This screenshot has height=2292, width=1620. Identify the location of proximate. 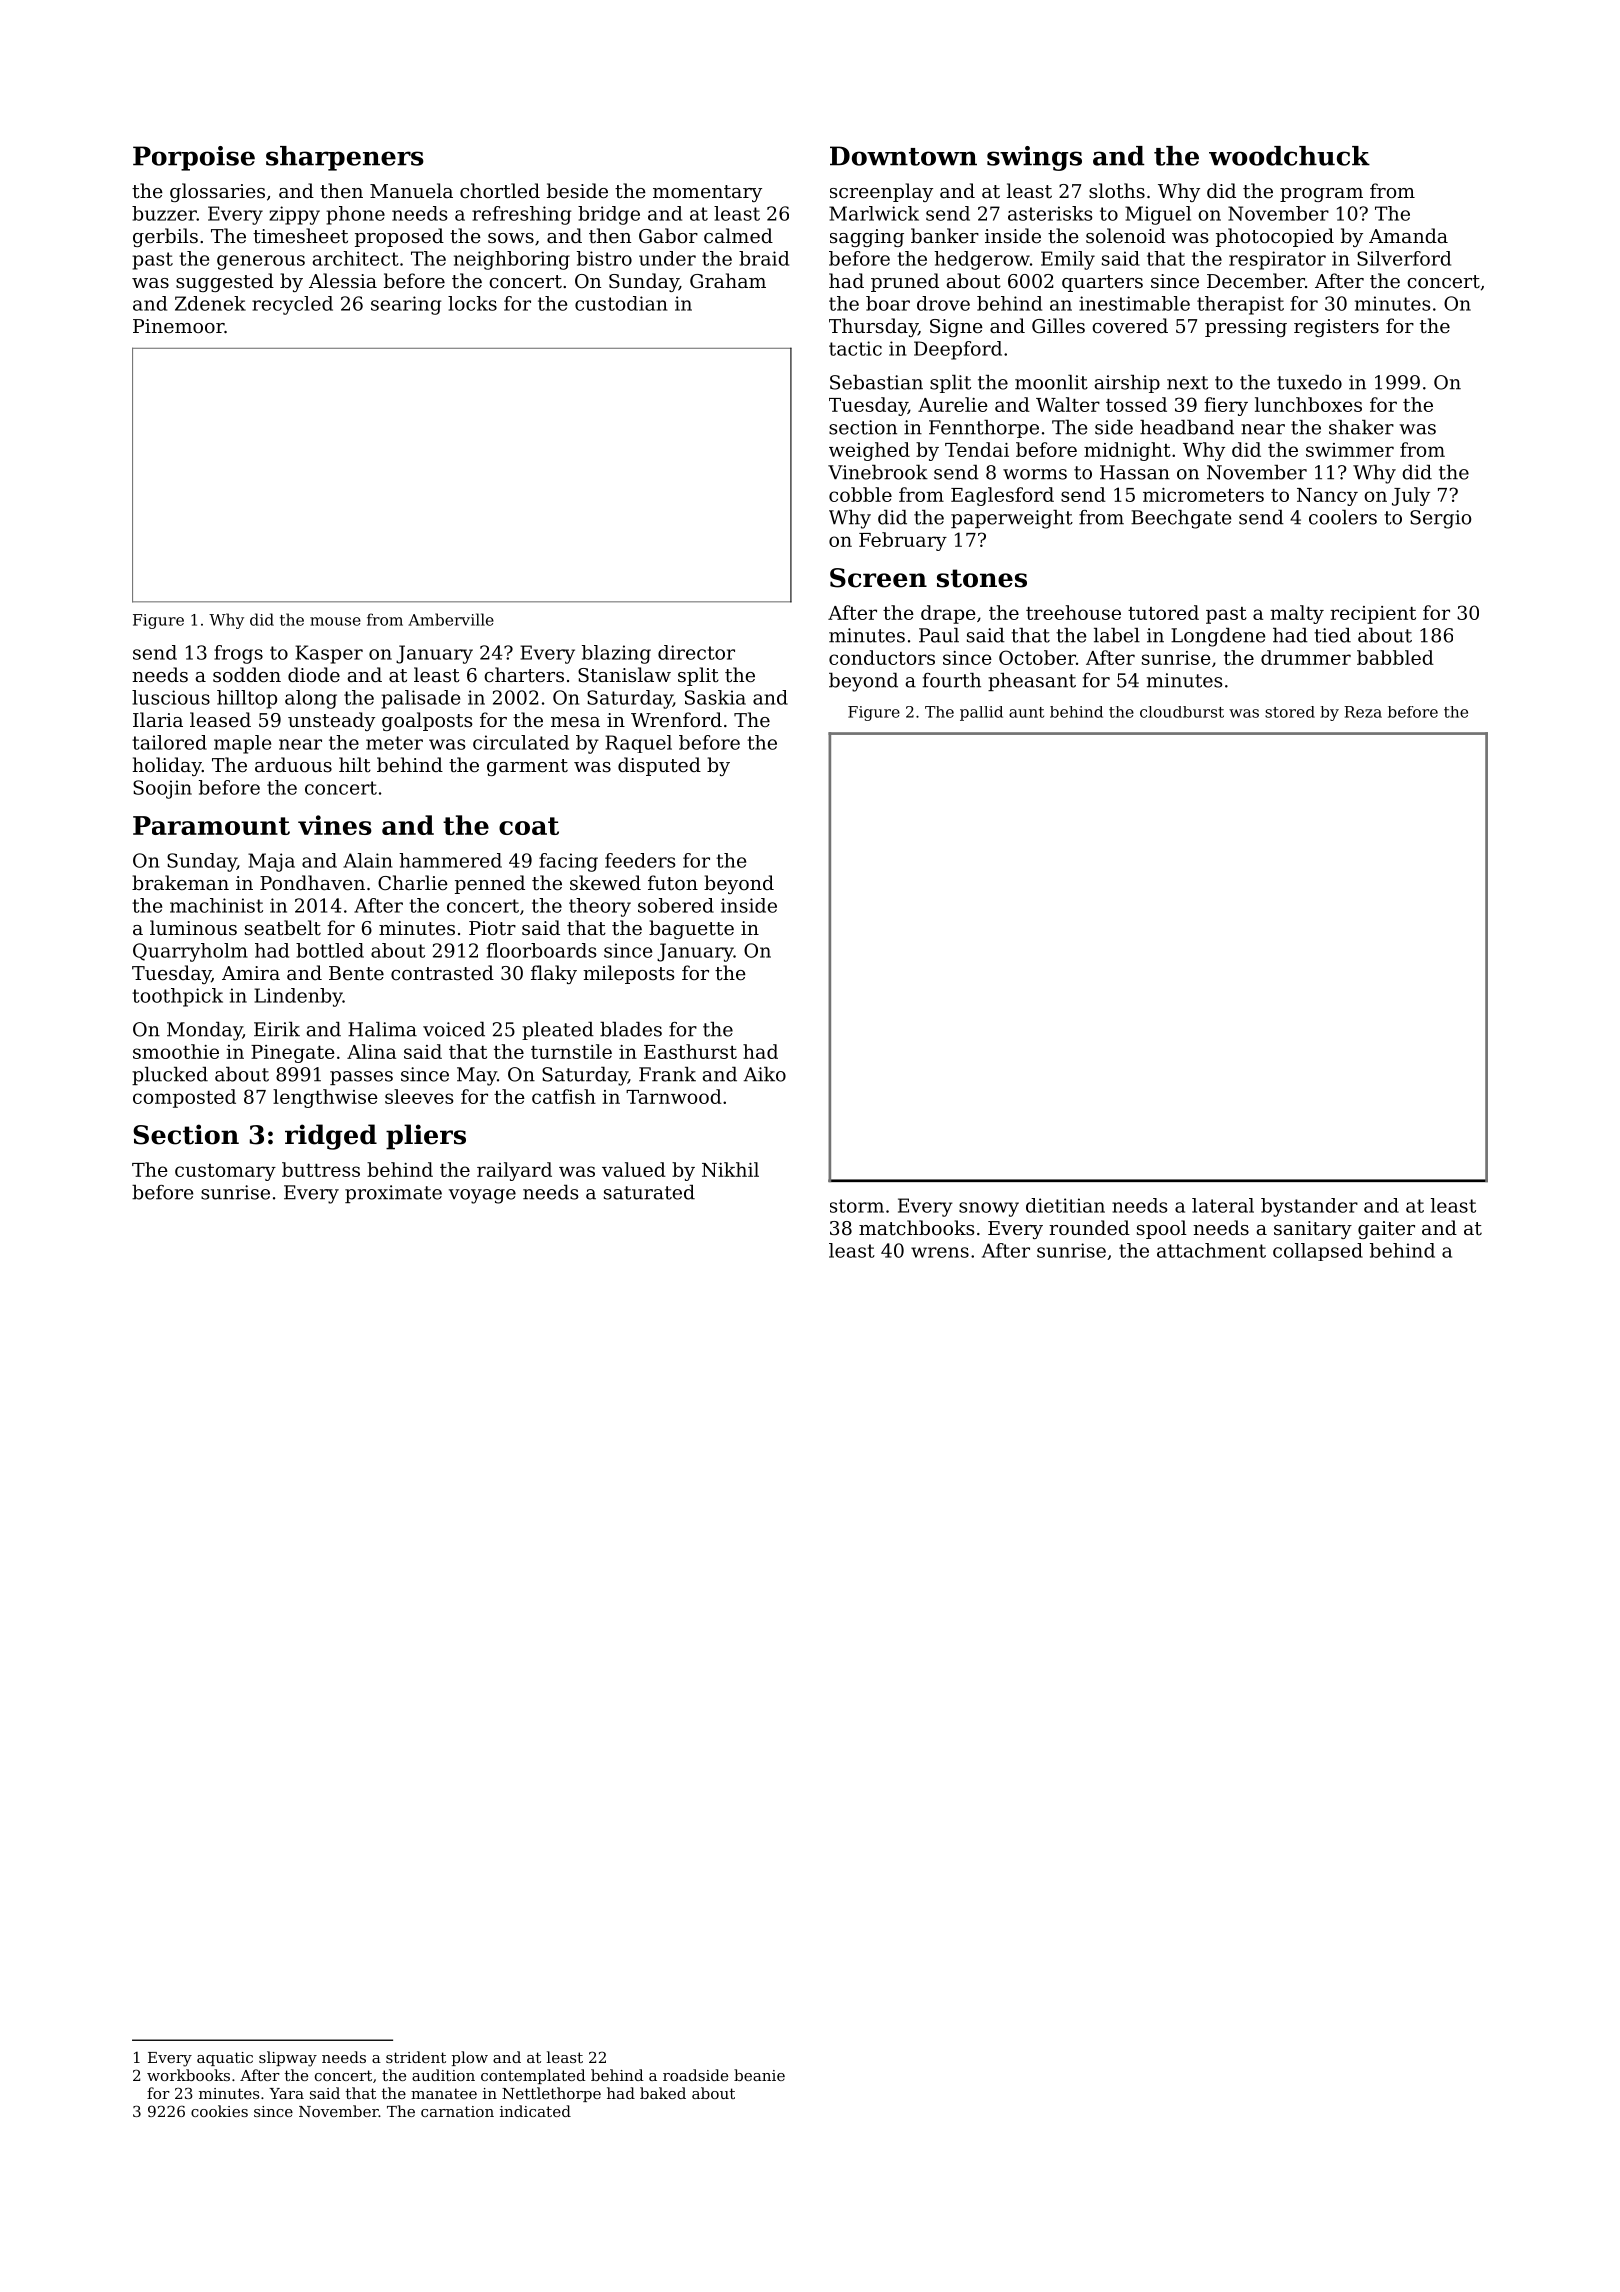
(393, 1194).
